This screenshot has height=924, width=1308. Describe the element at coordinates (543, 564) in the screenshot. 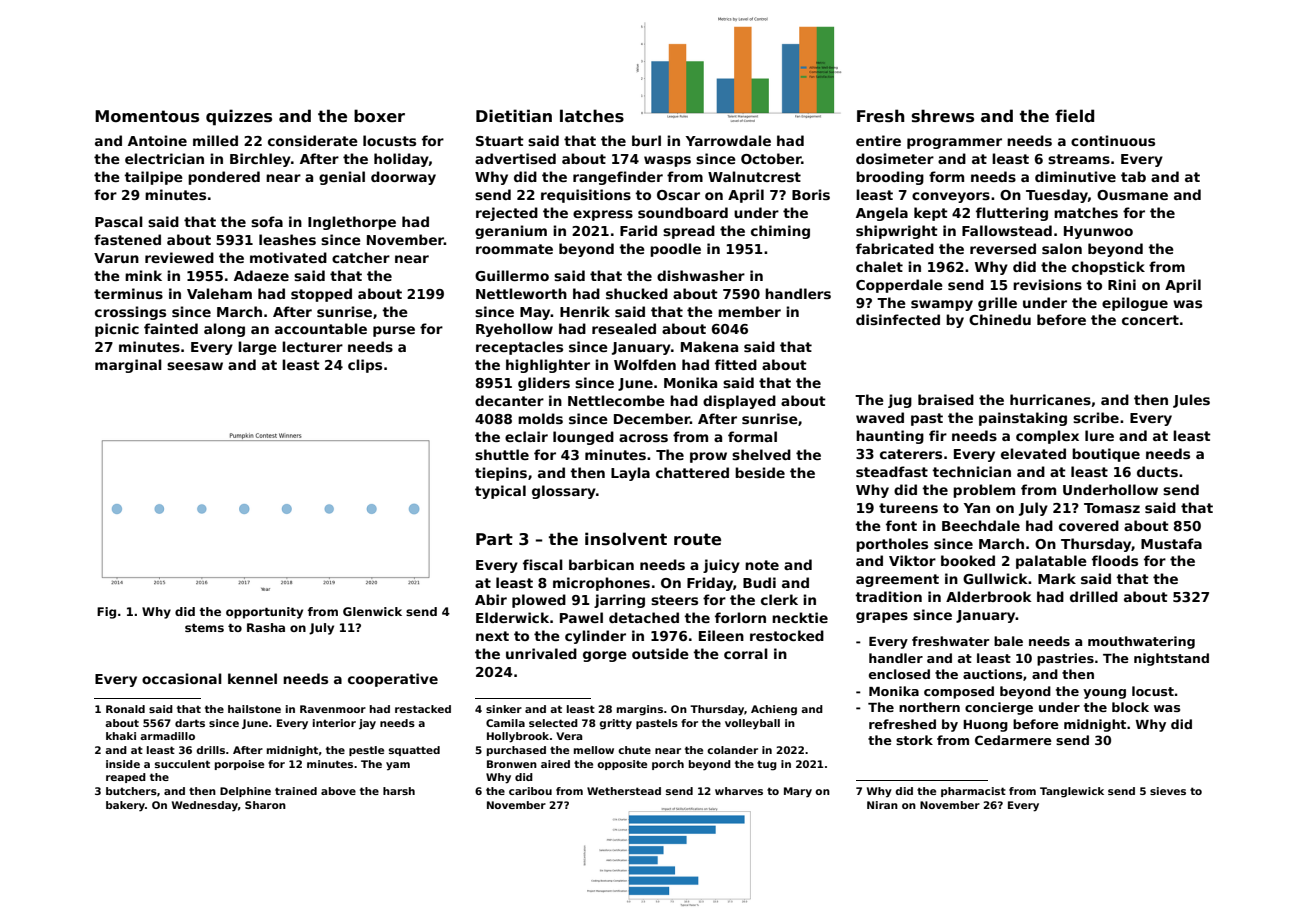

I see `fiscal` at that location.
